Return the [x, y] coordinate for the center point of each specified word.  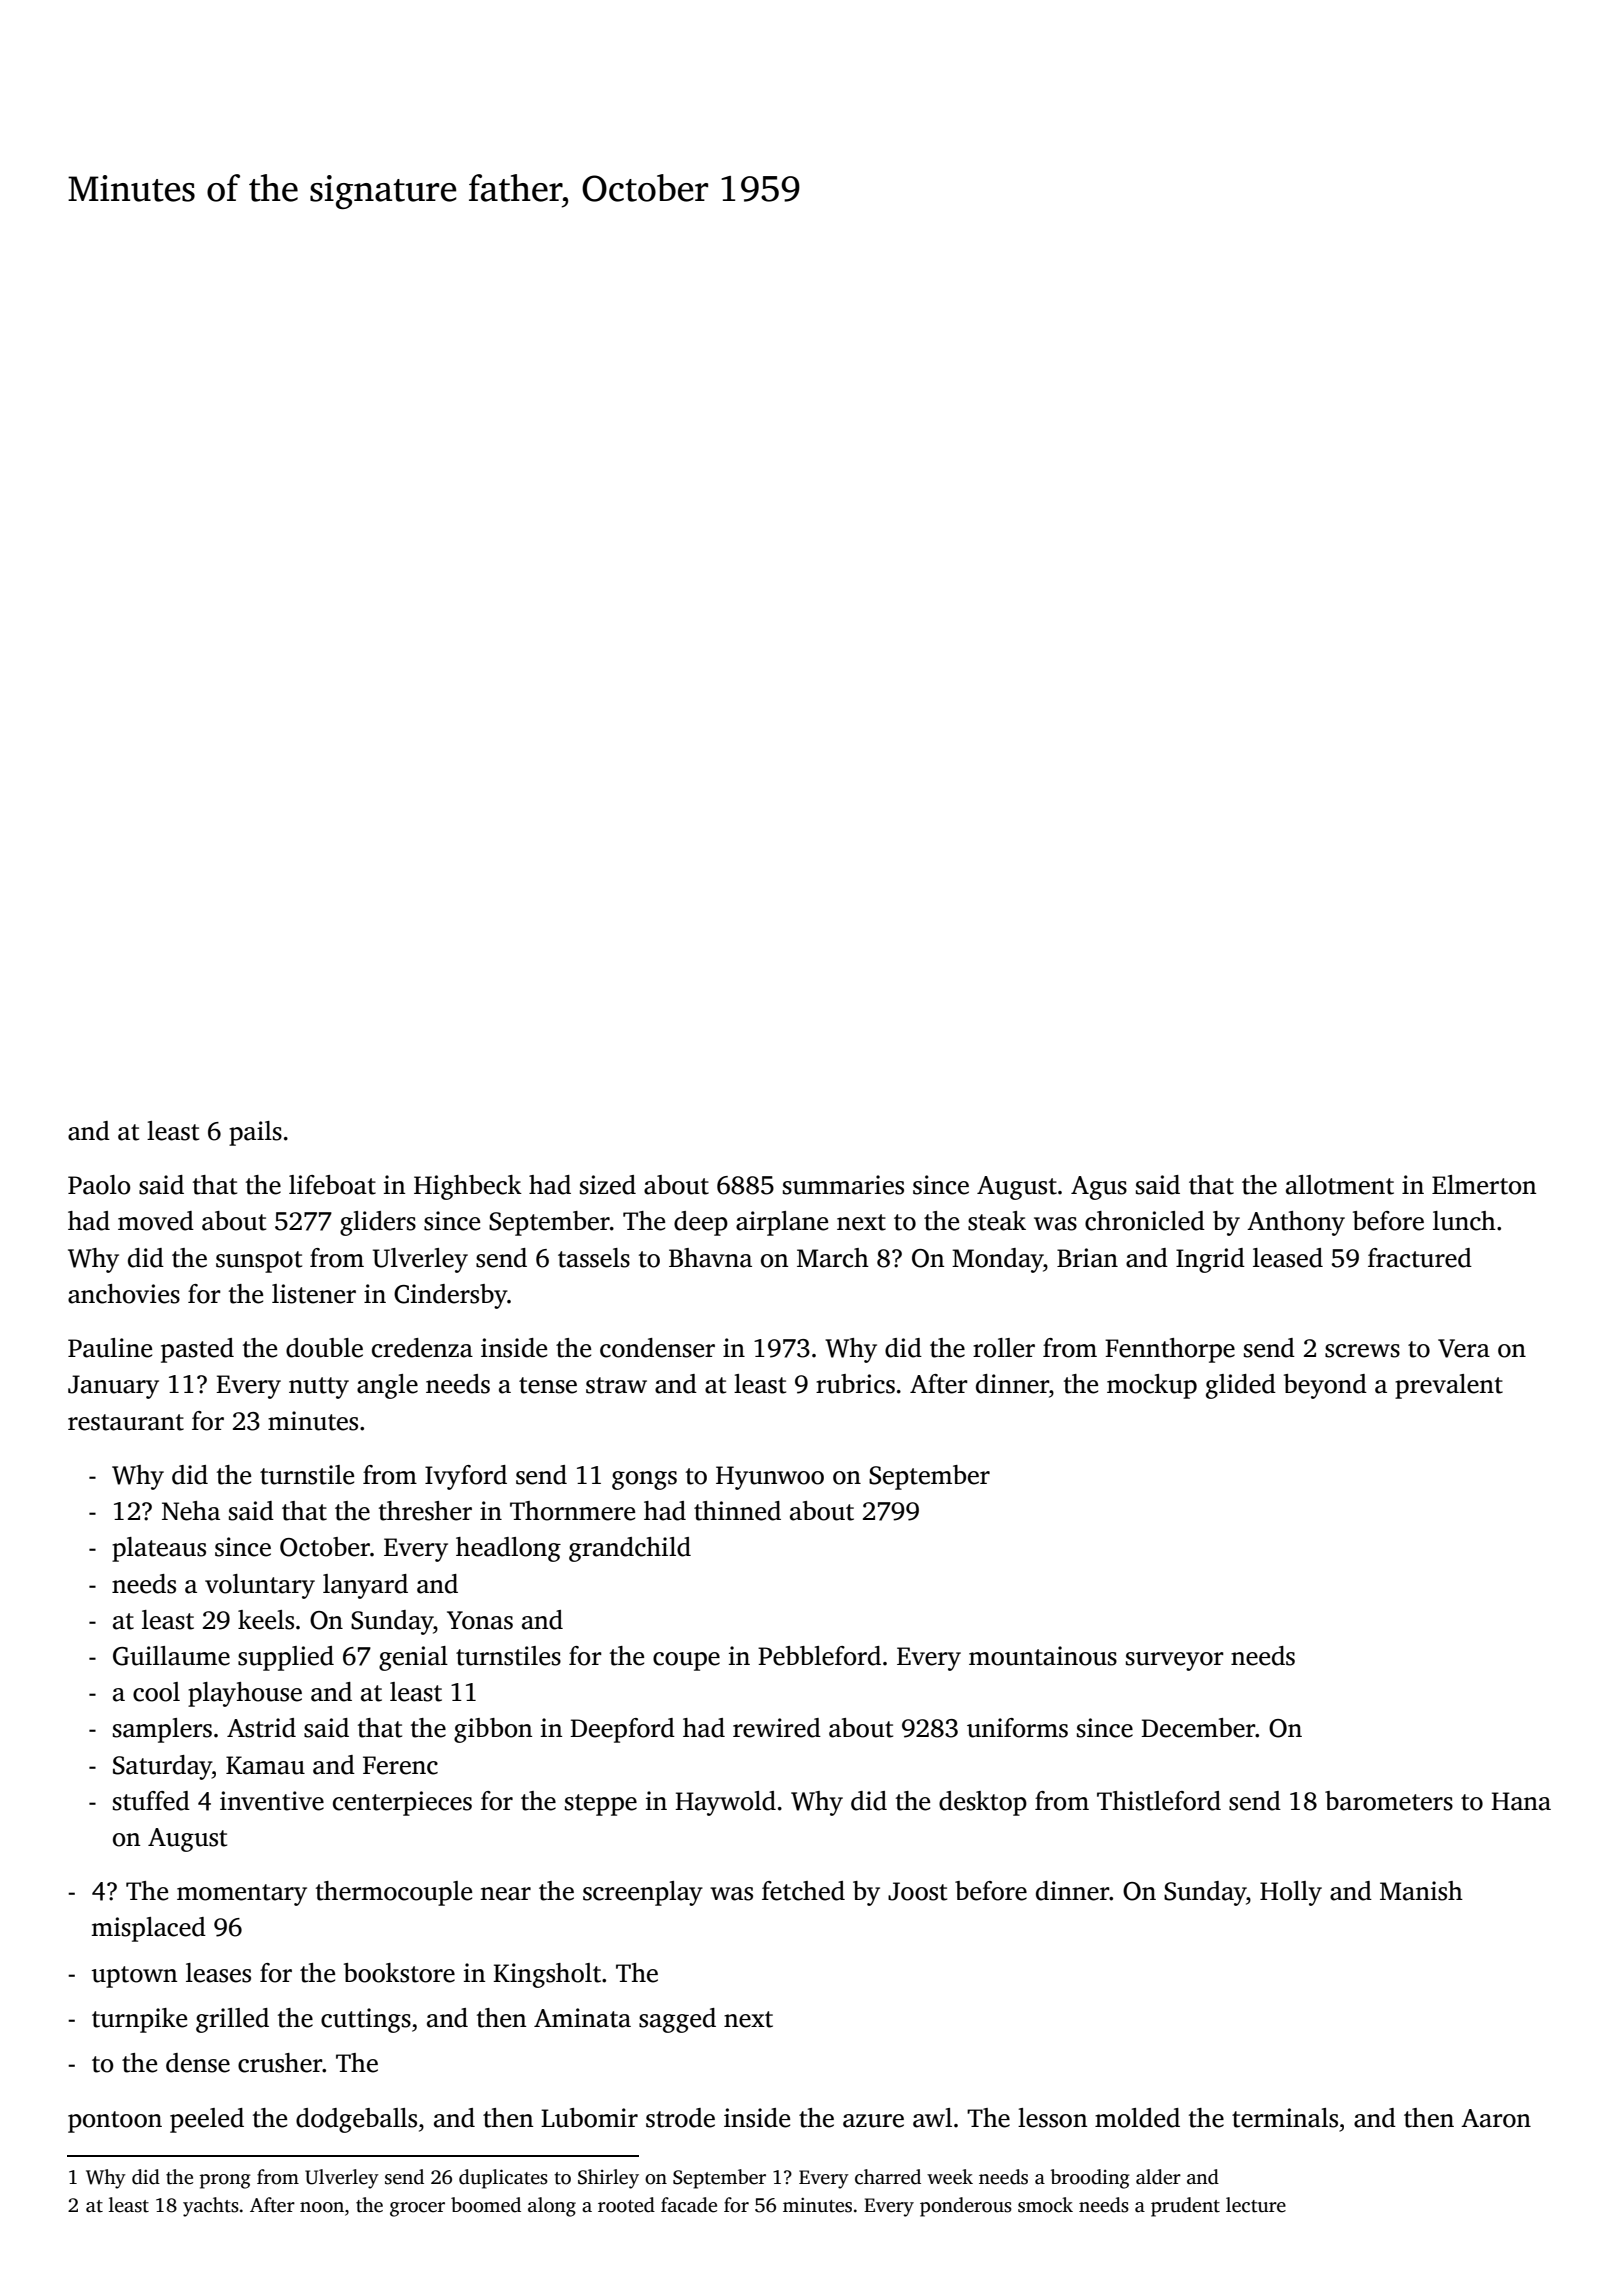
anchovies [124, 1294]
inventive [272, 1801]
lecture [1256, 2205]
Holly [1291, 1893]
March [833, 1258]
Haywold [725, 1803]
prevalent [1449, 1386]
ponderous [966, 2207]
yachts [211, 2207]
